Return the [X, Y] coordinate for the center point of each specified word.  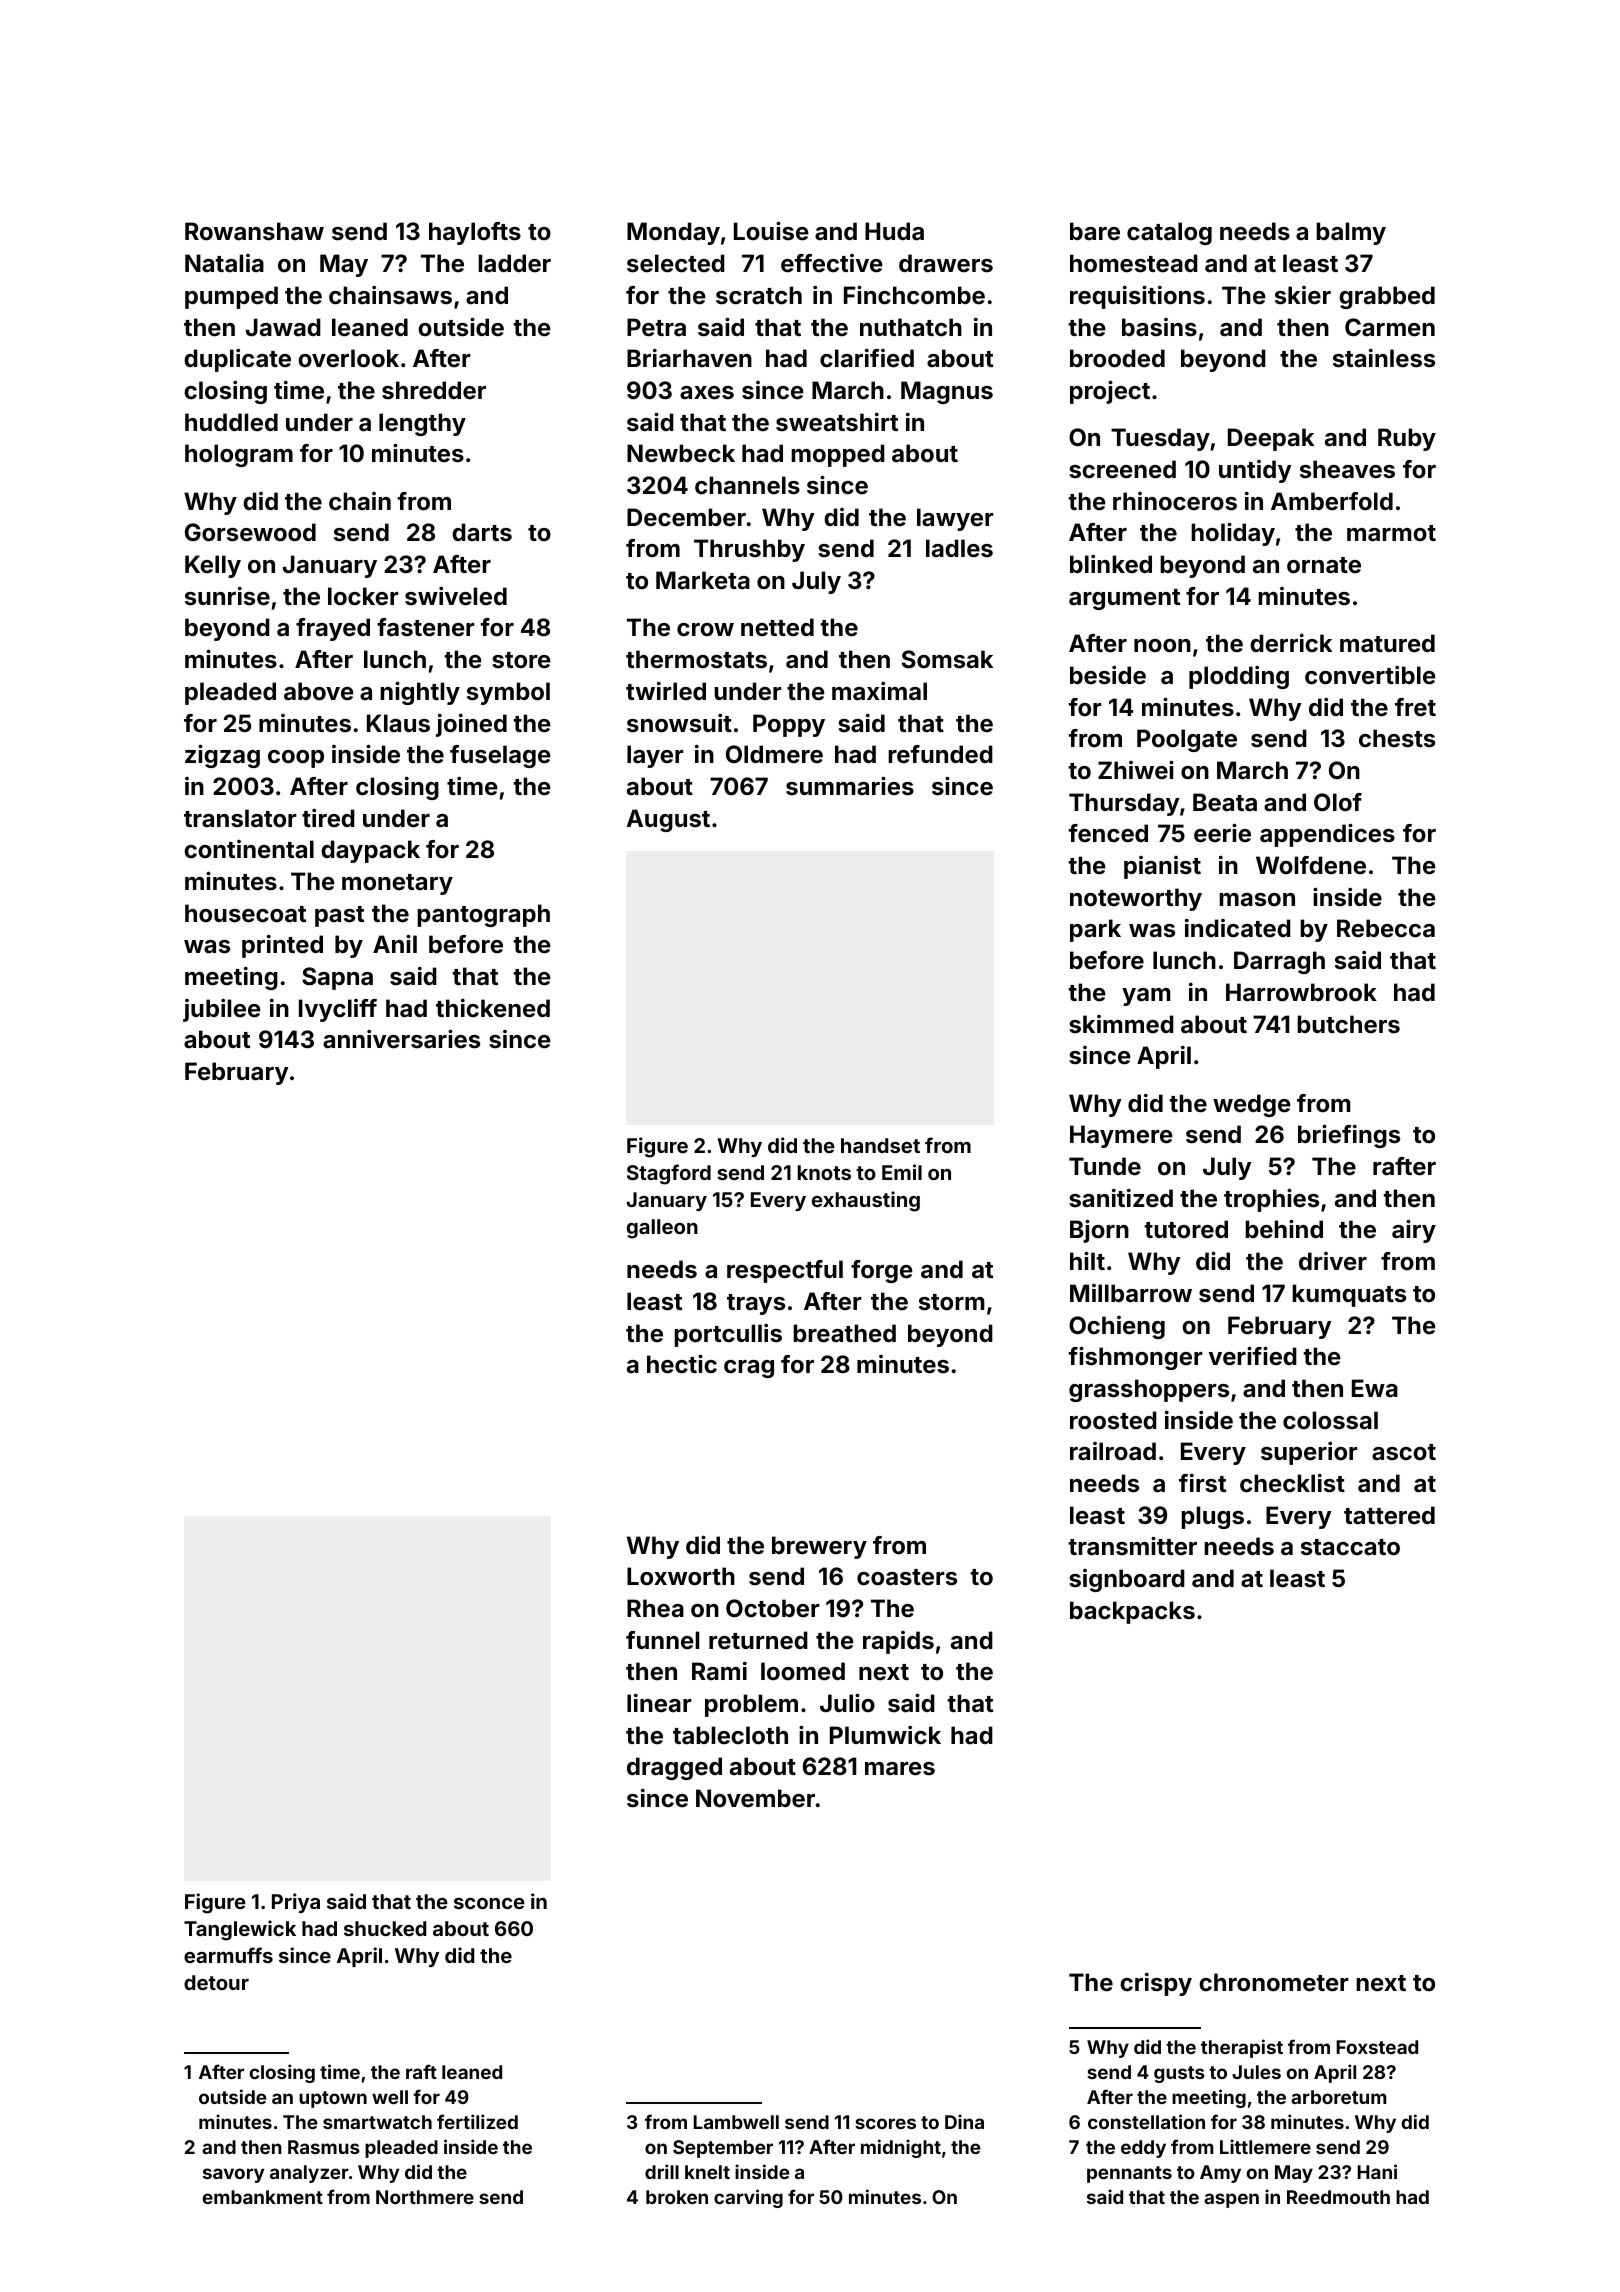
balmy [1351, 233]
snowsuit [679, 723]
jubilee [222, 1010]
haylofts [475, 233]
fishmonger [1135, 1358]
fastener [426, 627]
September [723, 2149]
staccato [1350, 1547]
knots [824, 1172]
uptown [333, 2099]
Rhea [655, 1608]
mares [900, 1769]
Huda [894, 231]
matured [1387, 643]
